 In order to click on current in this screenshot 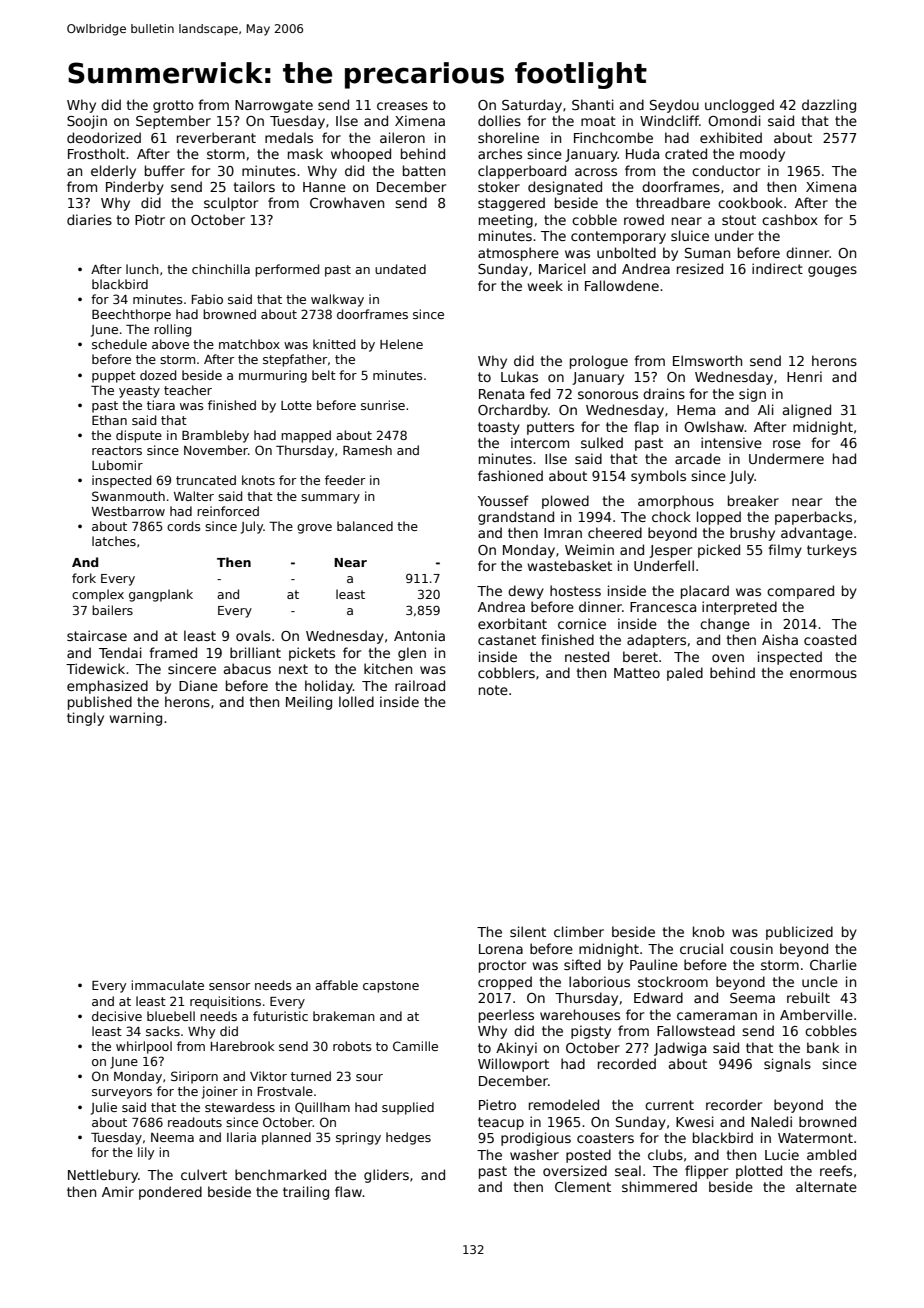, I will do `click(669, 1105)`.
